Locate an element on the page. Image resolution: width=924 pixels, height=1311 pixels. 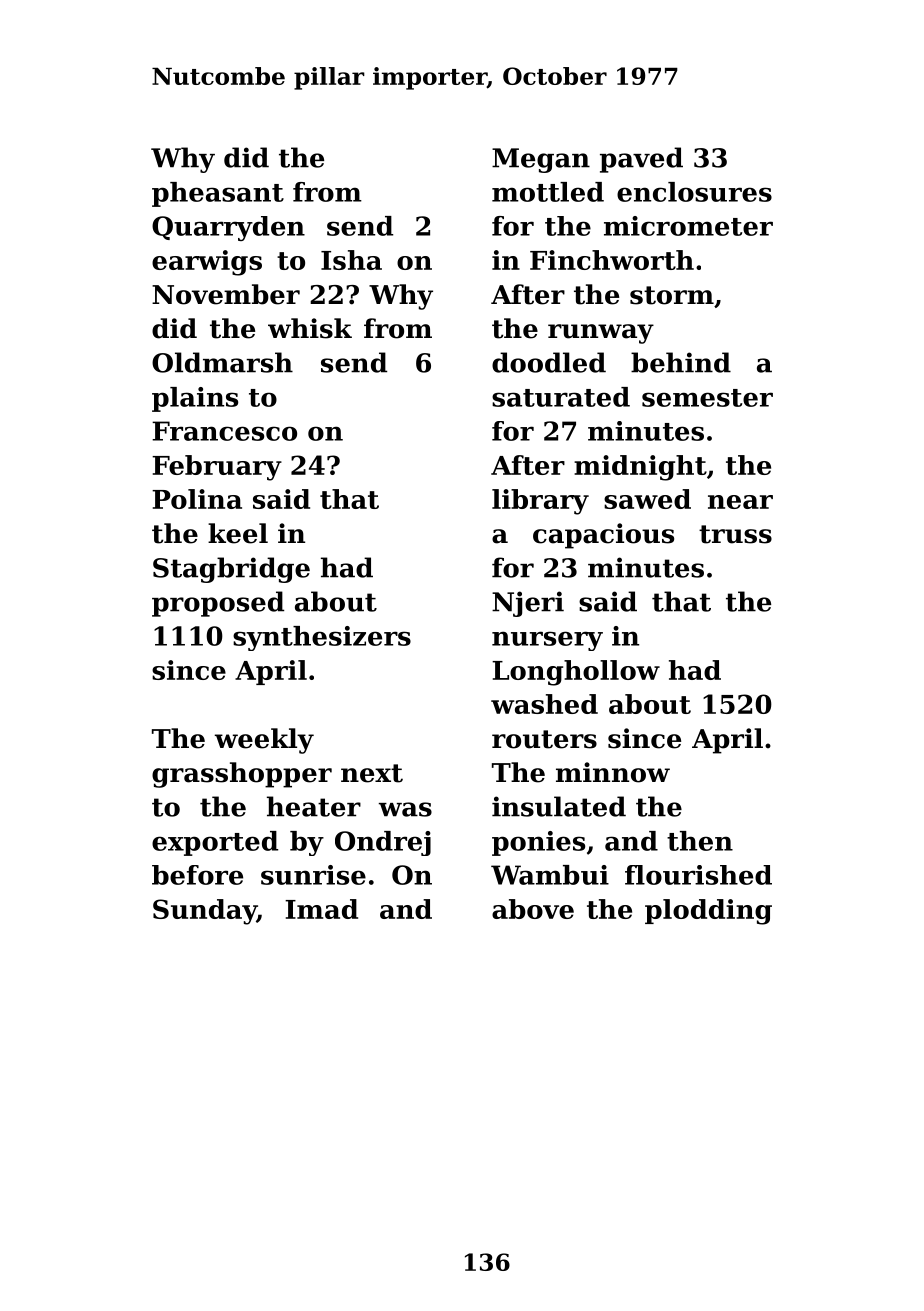
whisk is located at coordinates (310, 328).
